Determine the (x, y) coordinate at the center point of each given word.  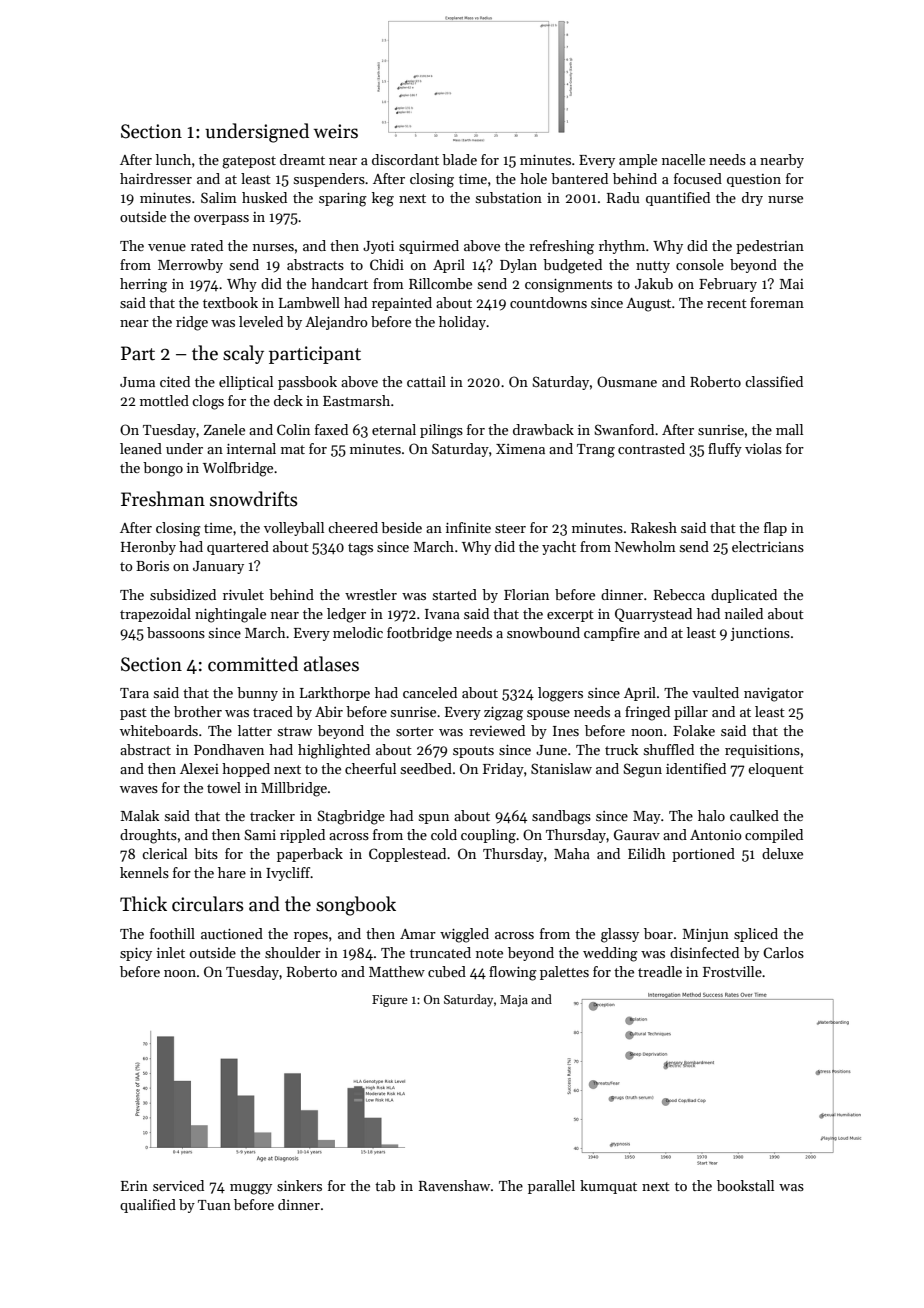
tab (385, 1185)
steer (510, 528)
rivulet (243, 594)
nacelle (683, 159)
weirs (336, 131)
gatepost (249, 162)
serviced (178, 1185)
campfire (612, 634)
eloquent (776, 770)
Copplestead (407, 855)
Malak (140, 815)
